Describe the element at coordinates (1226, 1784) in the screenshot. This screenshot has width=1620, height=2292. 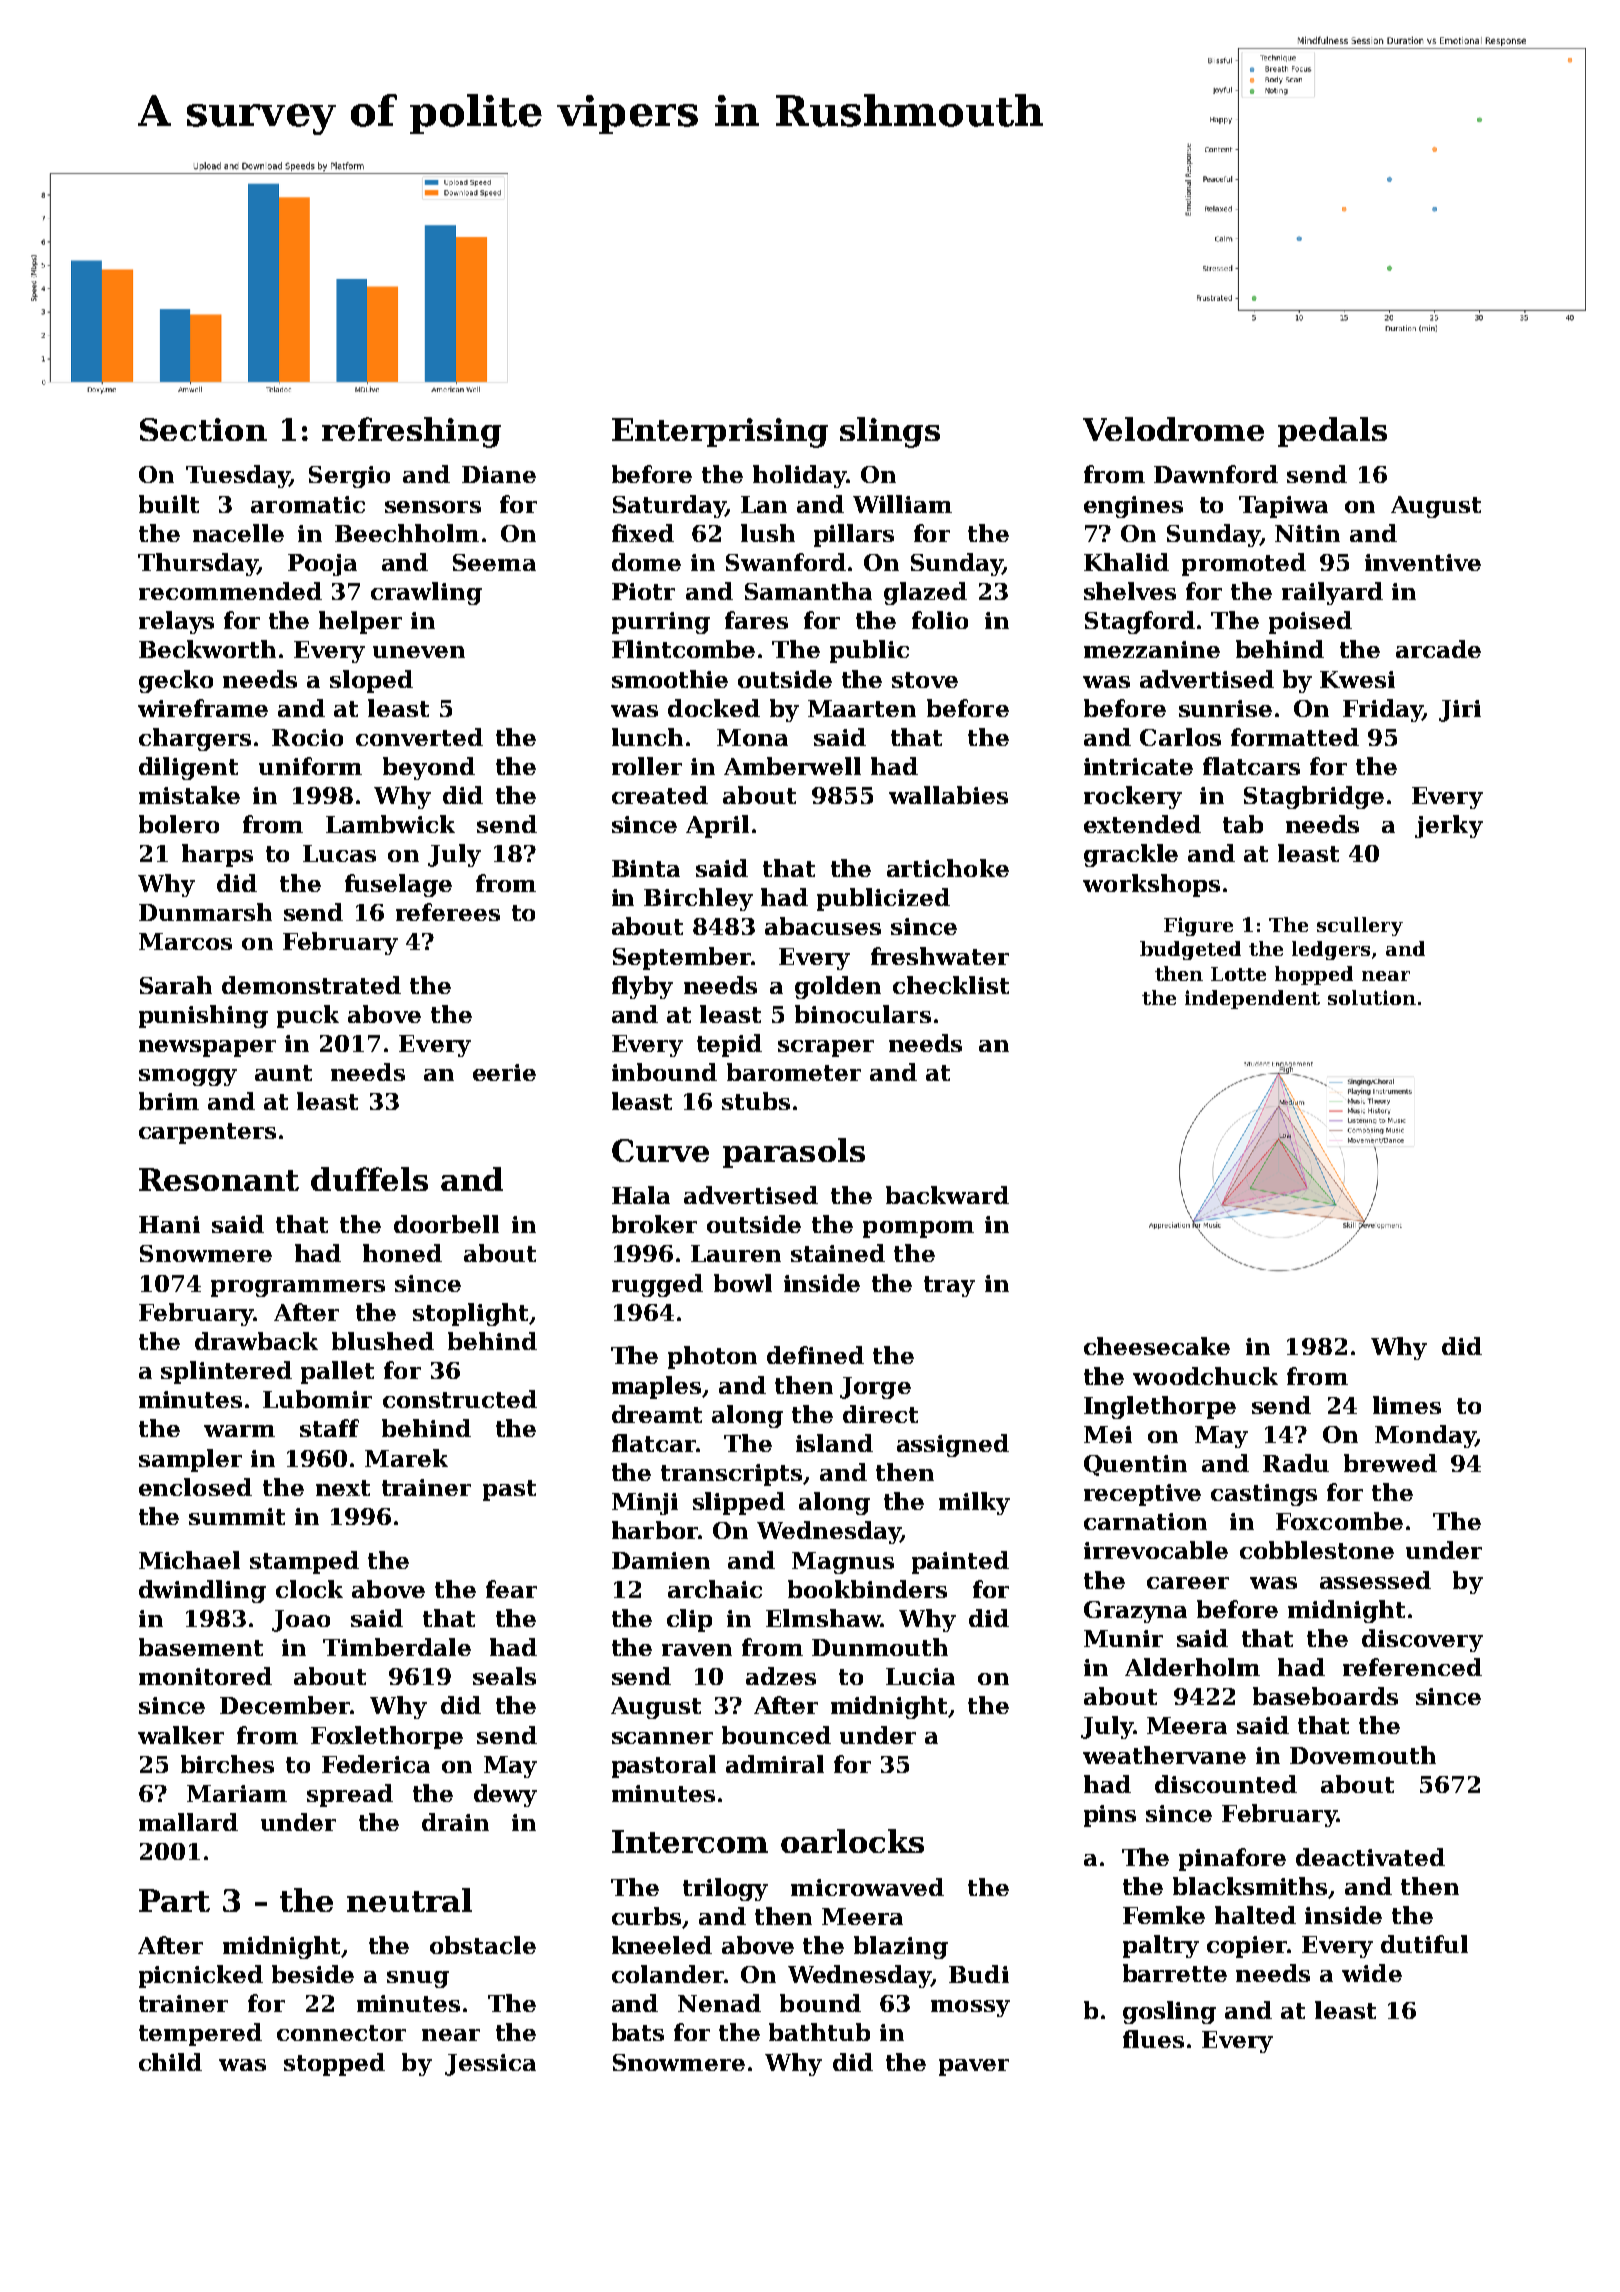
I see `discounted` at that location.
